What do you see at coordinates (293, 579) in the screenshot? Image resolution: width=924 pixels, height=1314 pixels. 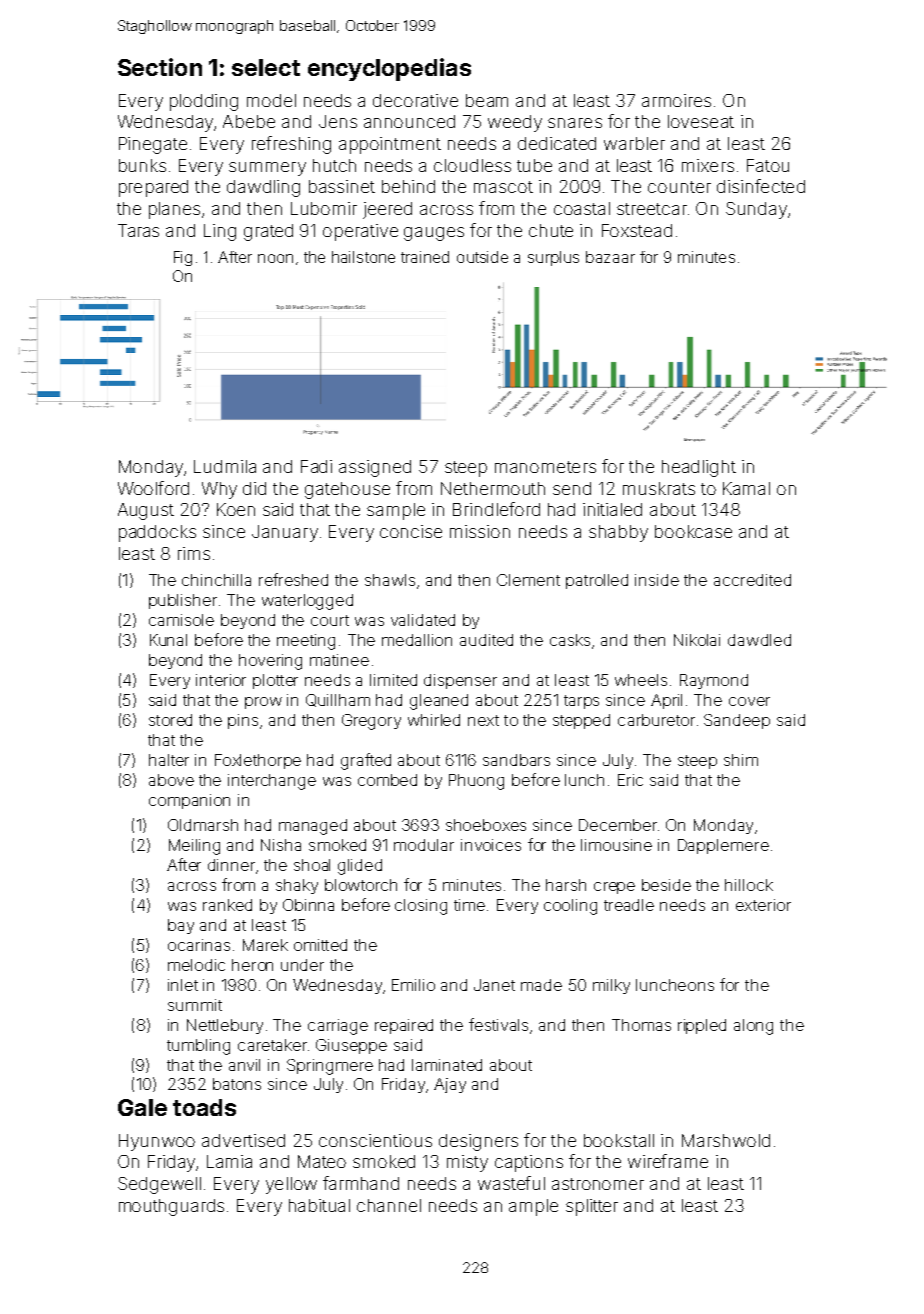 I see `refreshed` at bounding box center [293, 579].
